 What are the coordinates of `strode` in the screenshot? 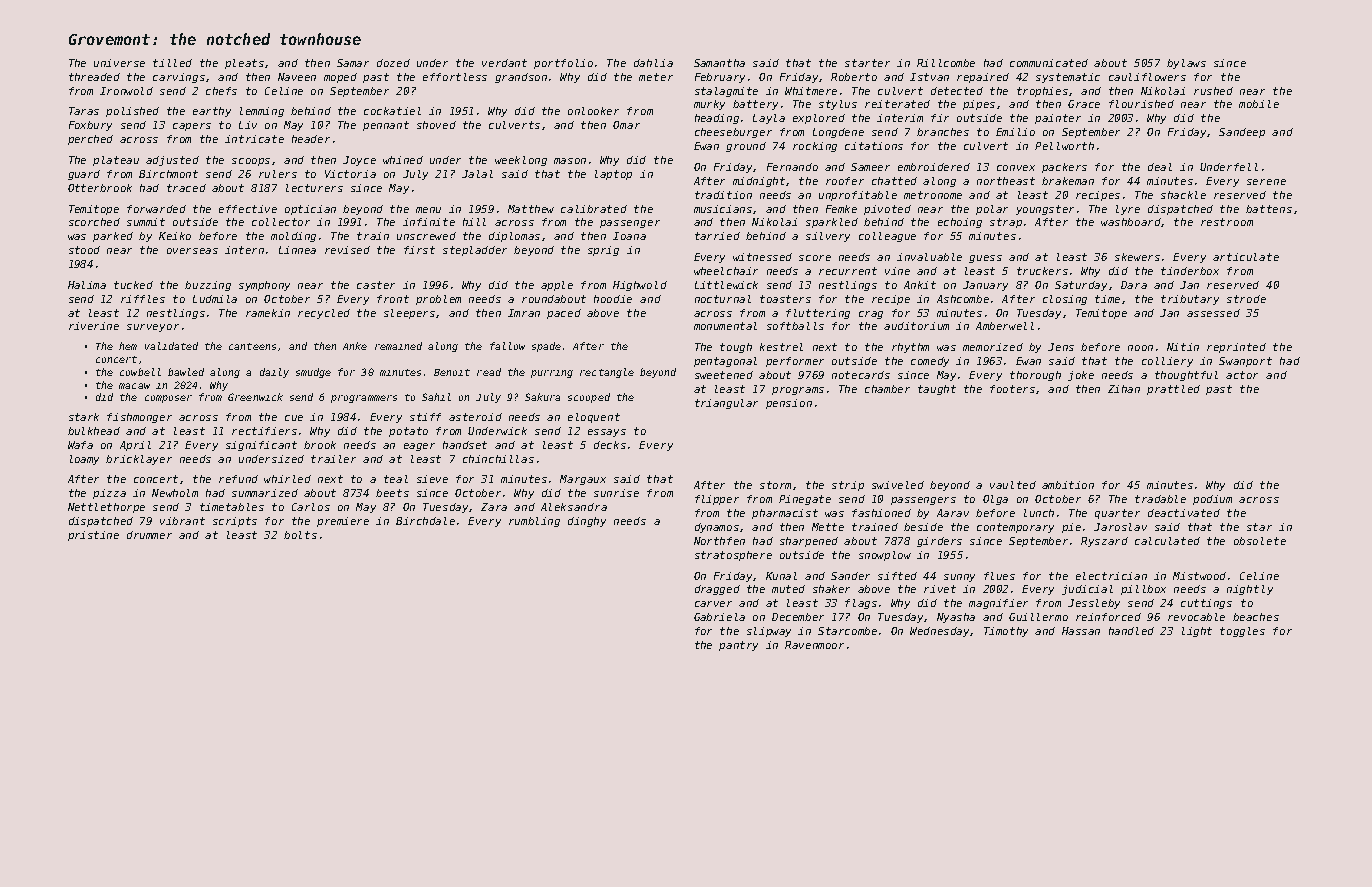 It's located at (1246, 299).
